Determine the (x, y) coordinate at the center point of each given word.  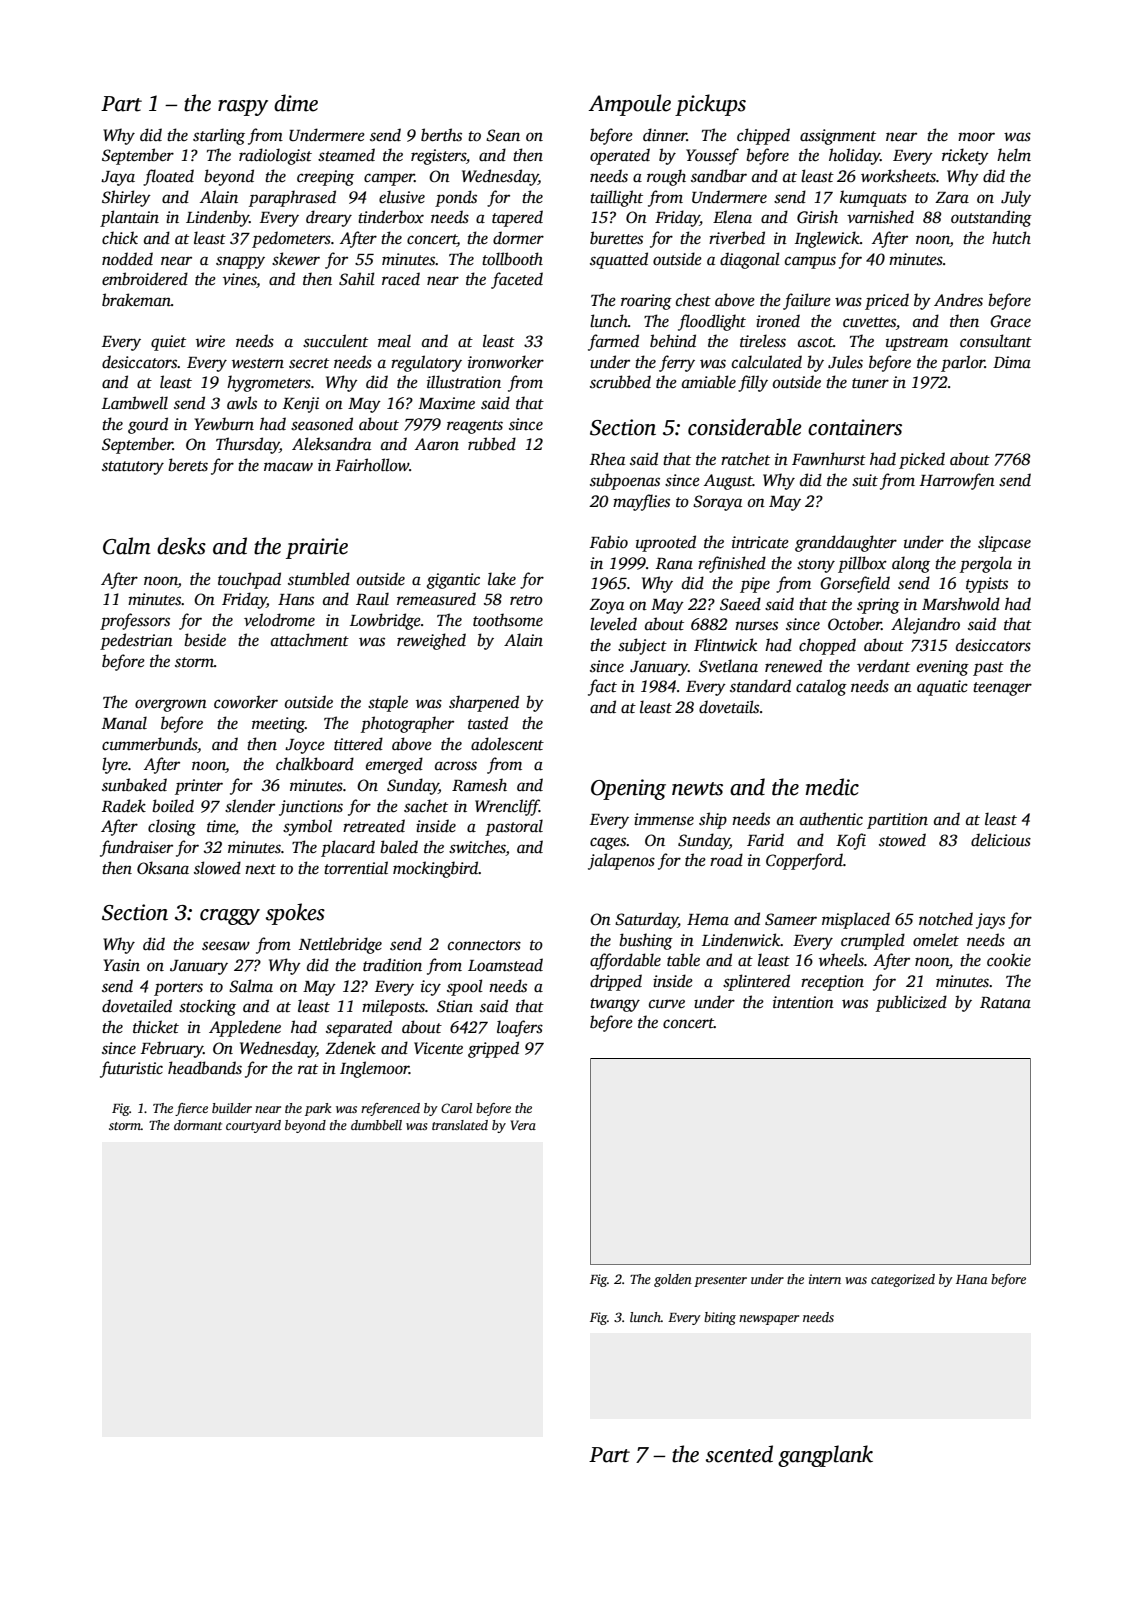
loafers (520, 1028)
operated (620, 156)
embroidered (145, 279)
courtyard (253, 1126)
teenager (1002, 689)
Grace (1010, 321)
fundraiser (136, 848)
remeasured (436, 599)
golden (673, 1280)
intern (825, 1279)
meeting (278, 725)
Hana (971, 1279)
